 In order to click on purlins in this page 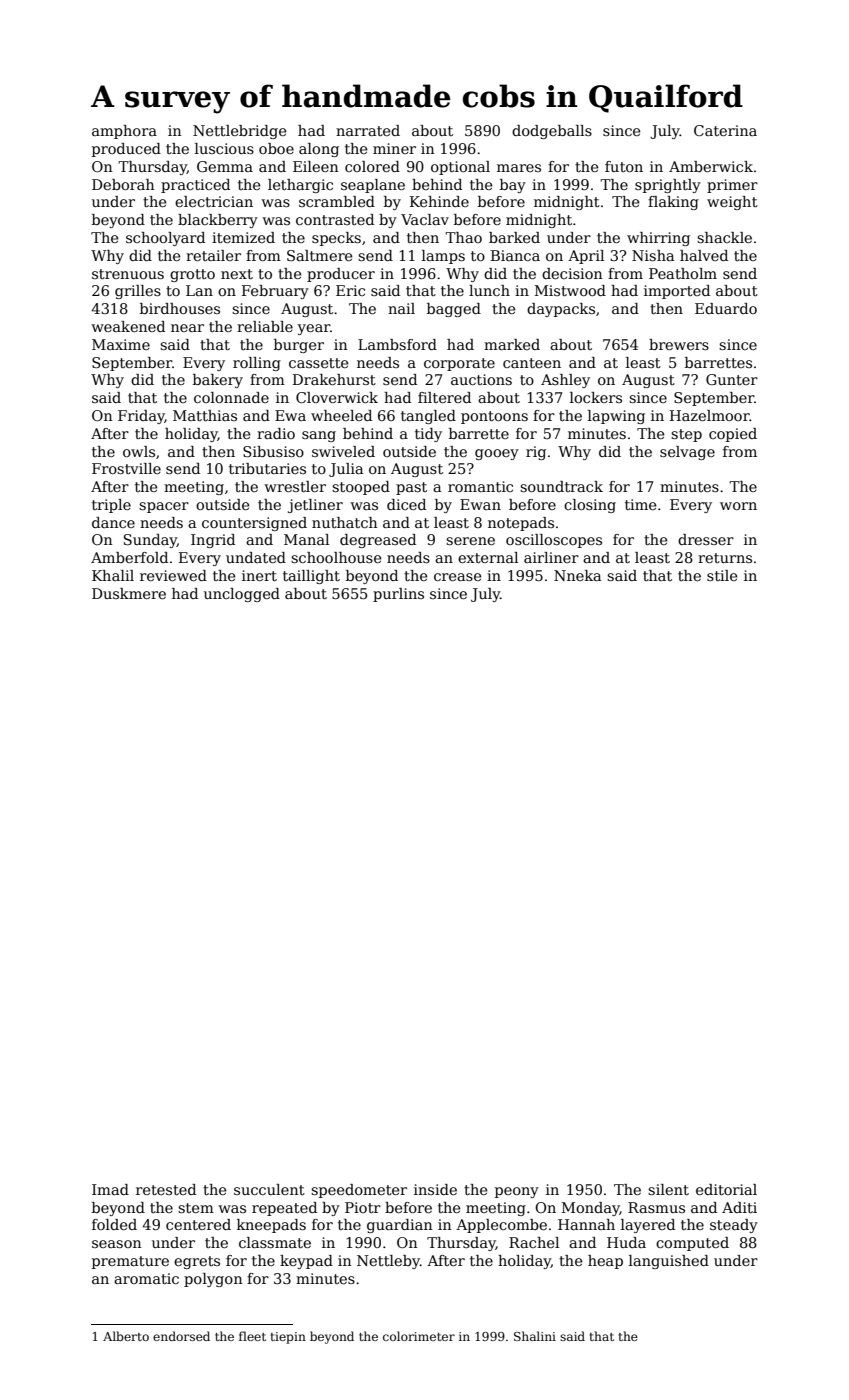, I will do `click(398, 595)`.
